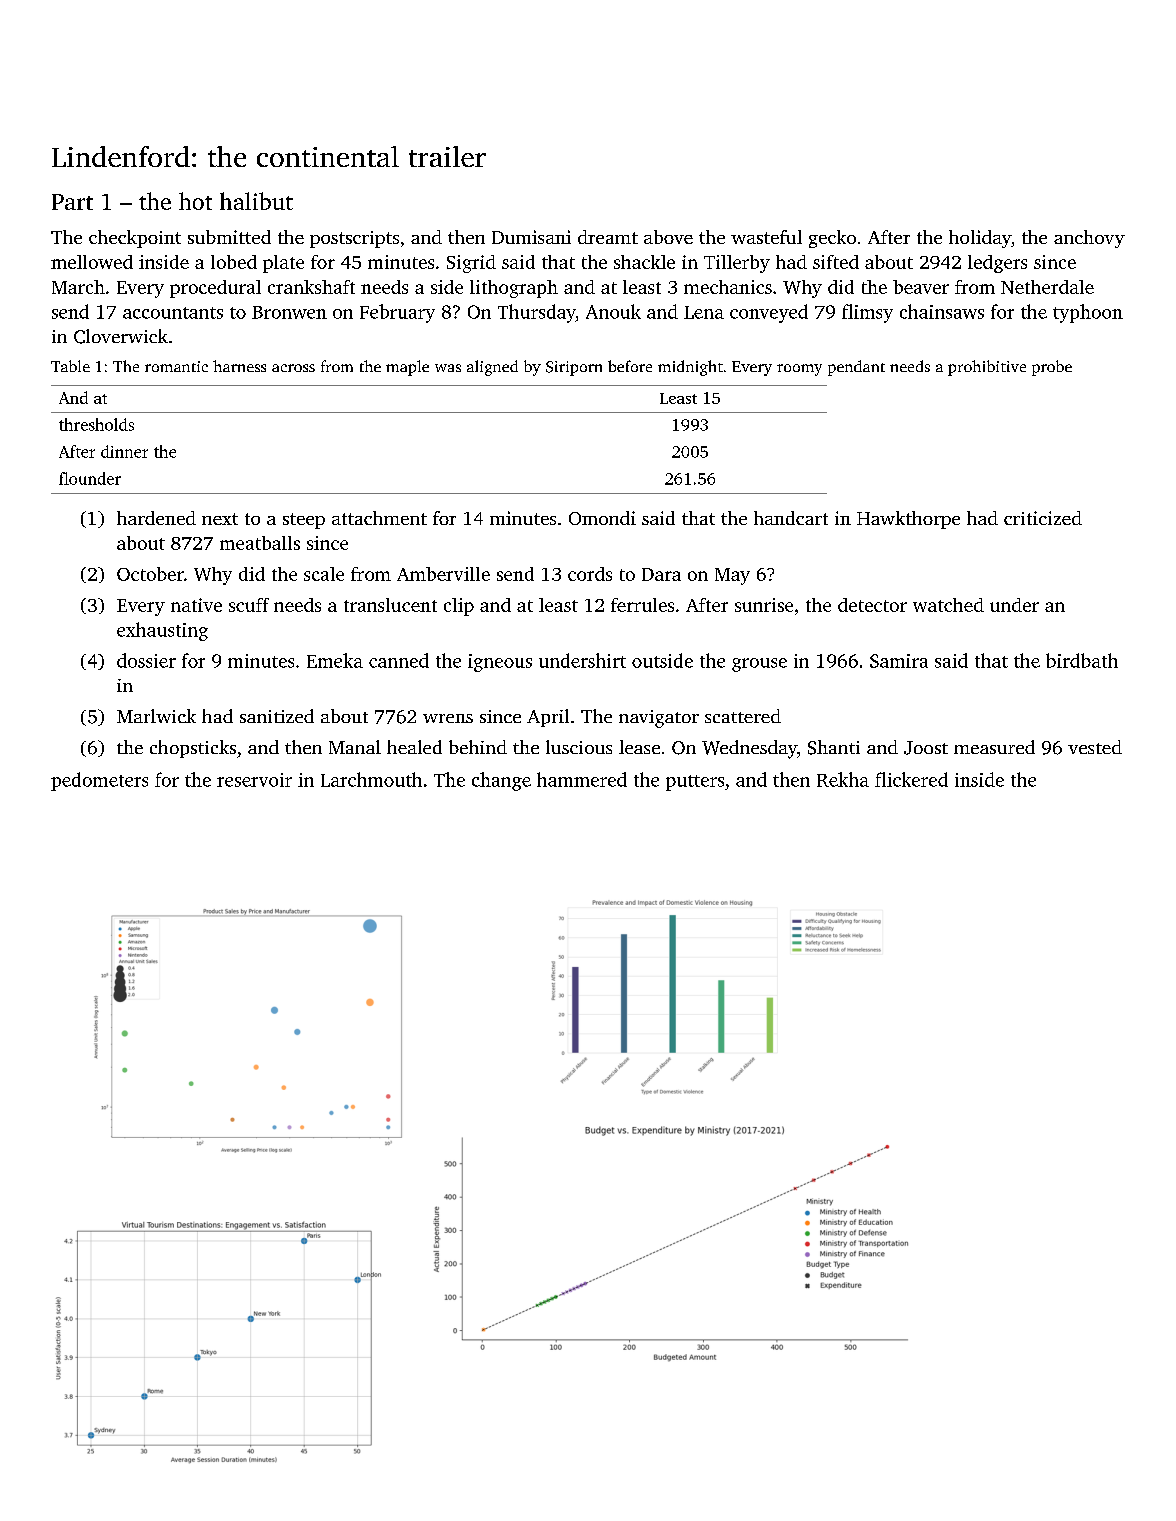 Image resolution: width=1176 pixels, height=1521 pixels. What do you see at coordinates (99, 781) in the screenshot?
I see `pedometers` at bounding box center [99, 781].
